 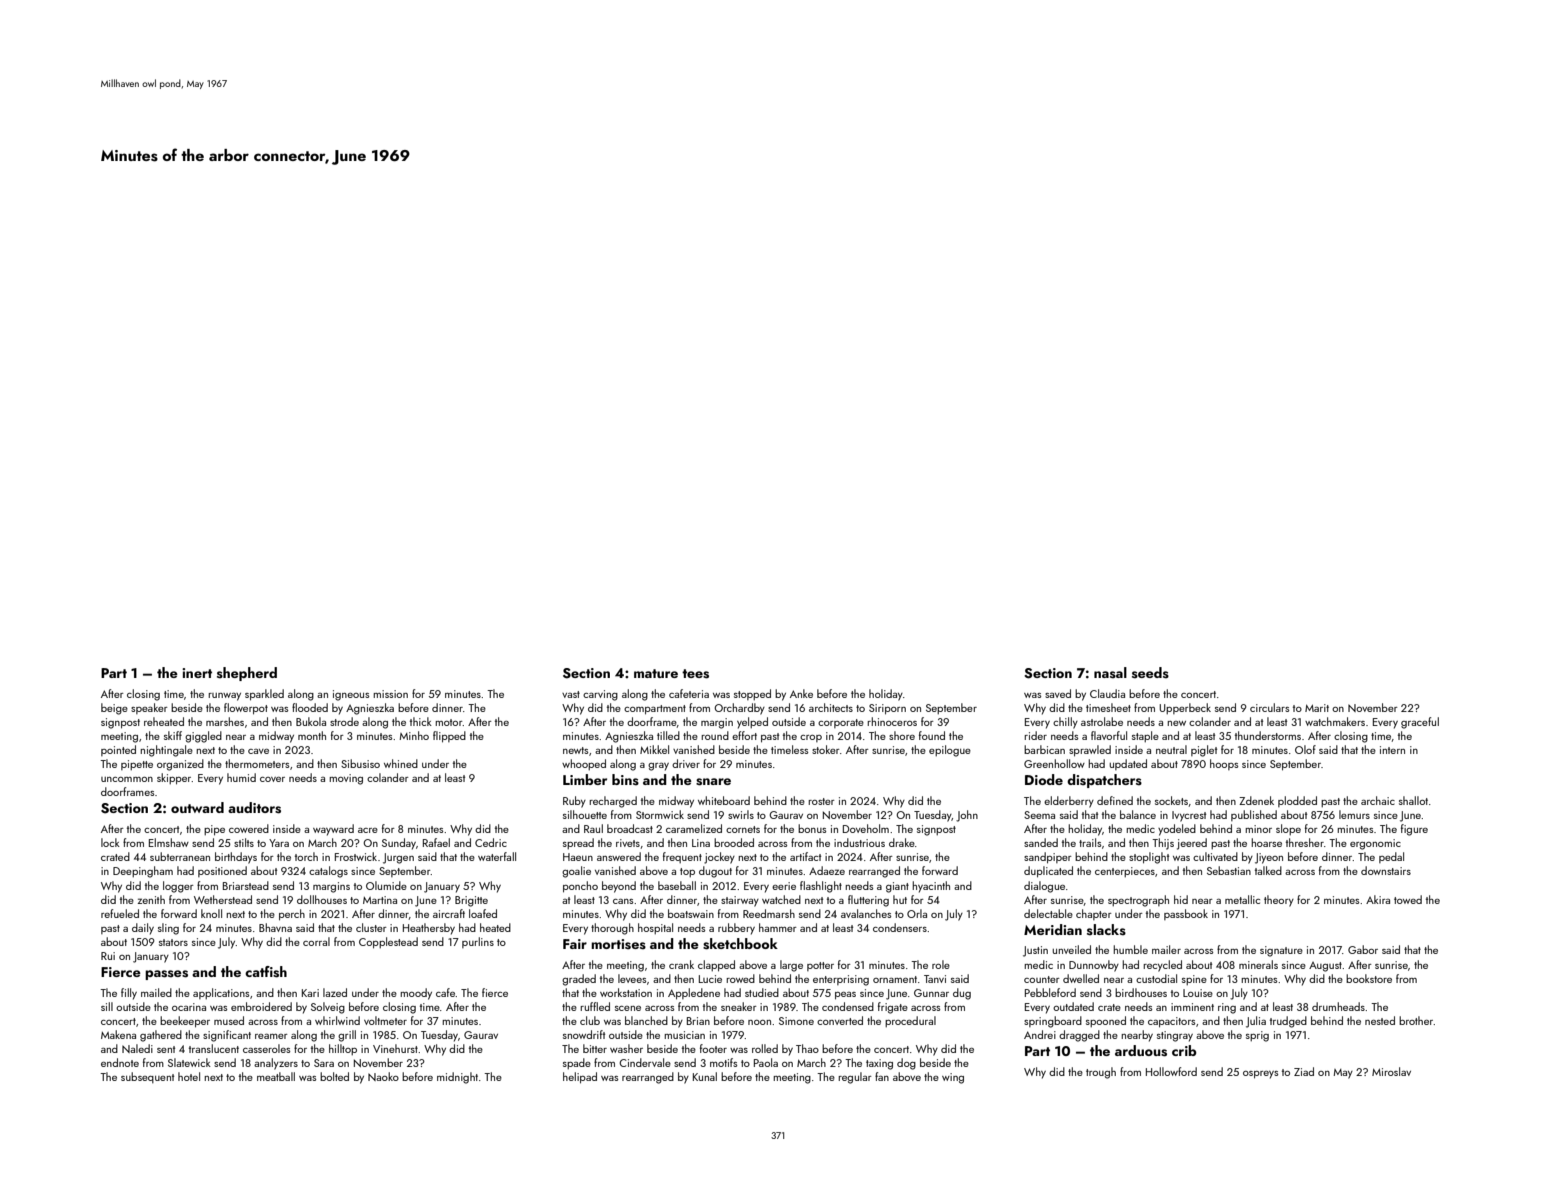 I want to click on shepherd, so click(x=247, y=674).
